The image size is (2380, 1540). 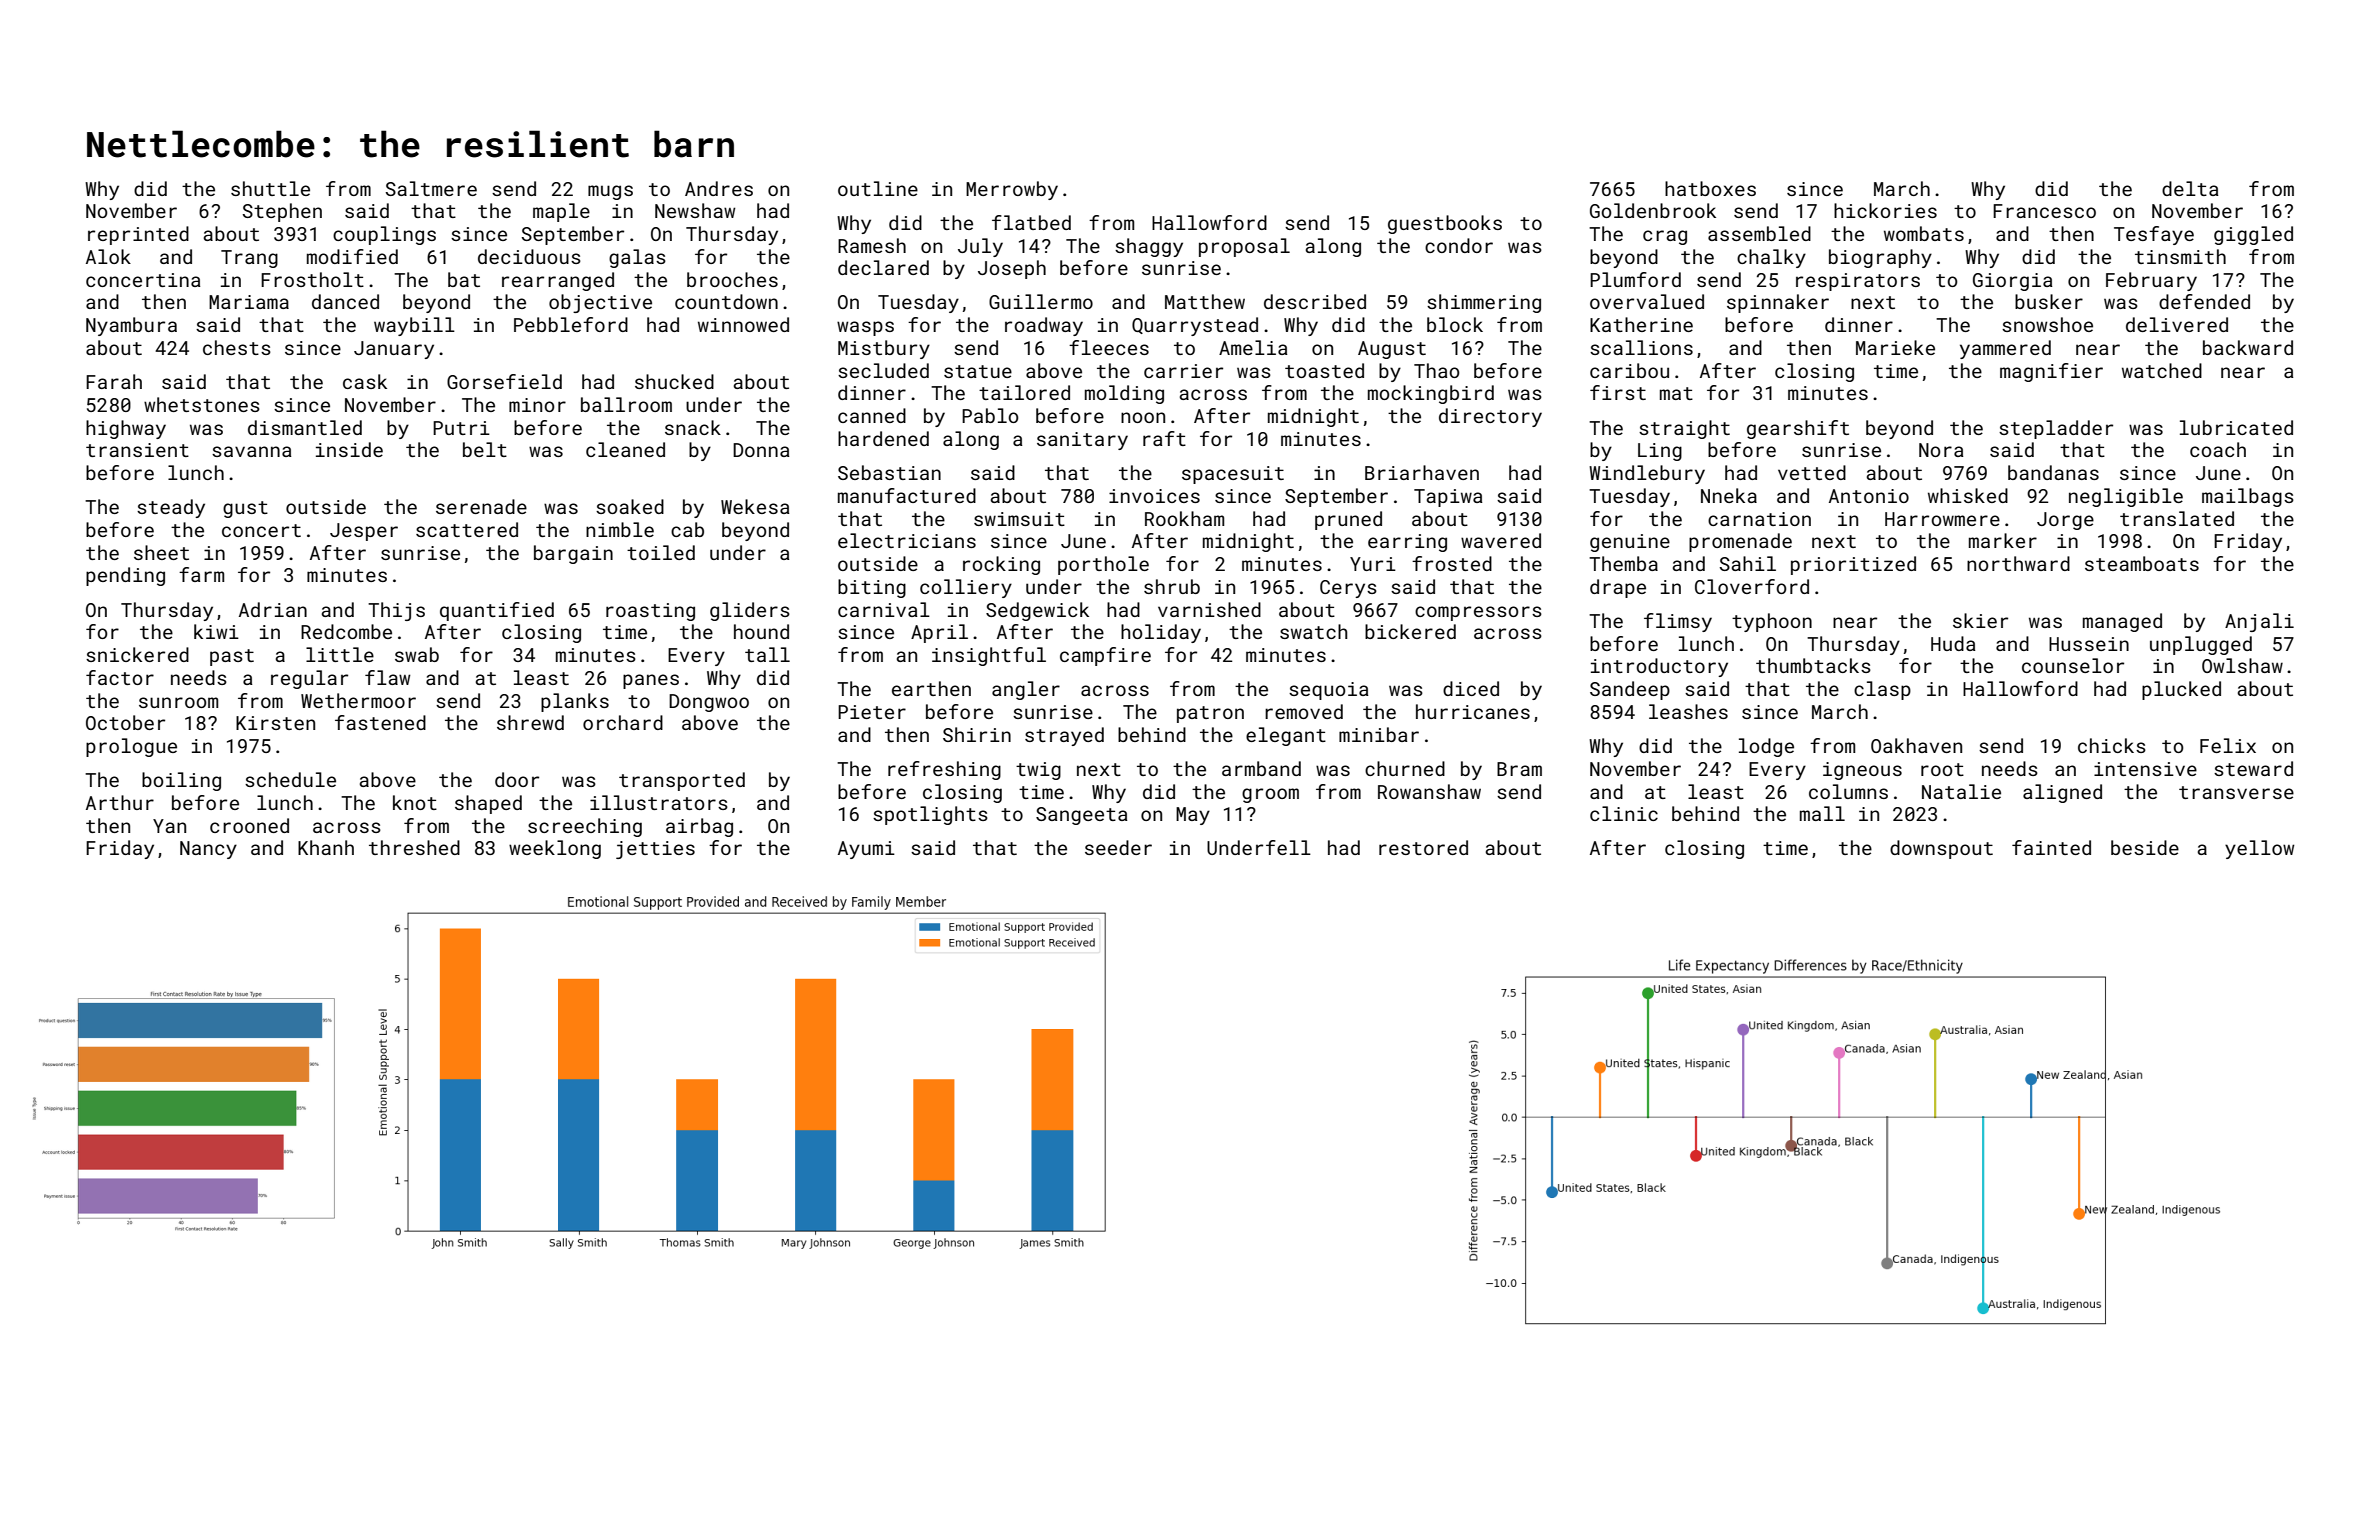 I want to click on Andres, so click(x=719, y=188).
